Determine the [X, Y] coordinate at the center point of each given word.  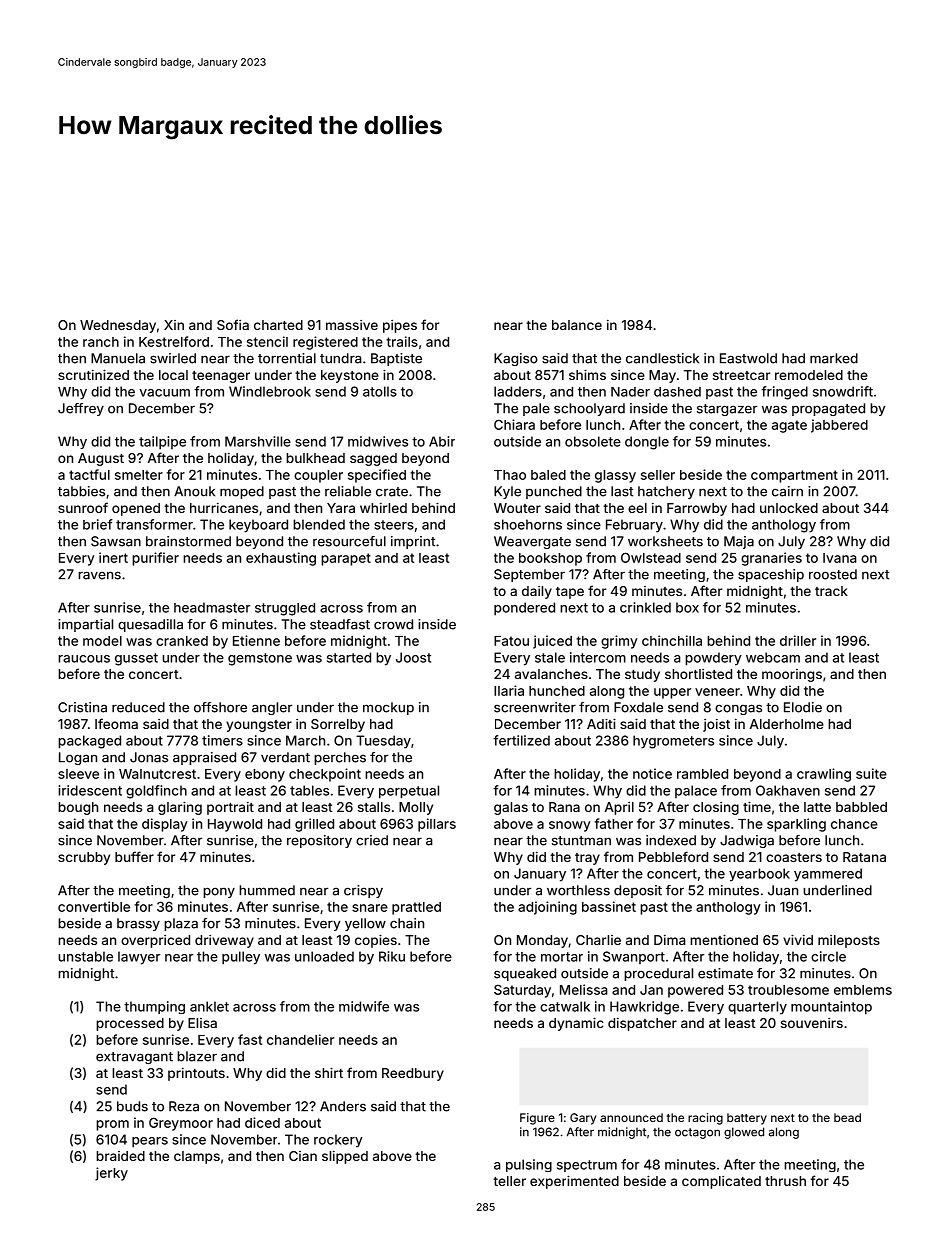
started [349, 657]
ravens [99, 575]
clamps [197, 1157]
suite [871, 773]
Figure [537, 1119]
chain [407, 923]
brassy [138, 924]
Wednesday [118, 326]
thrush [785, 1181]
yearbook [759, 875]
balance [577, 325]
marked [834, 358]
